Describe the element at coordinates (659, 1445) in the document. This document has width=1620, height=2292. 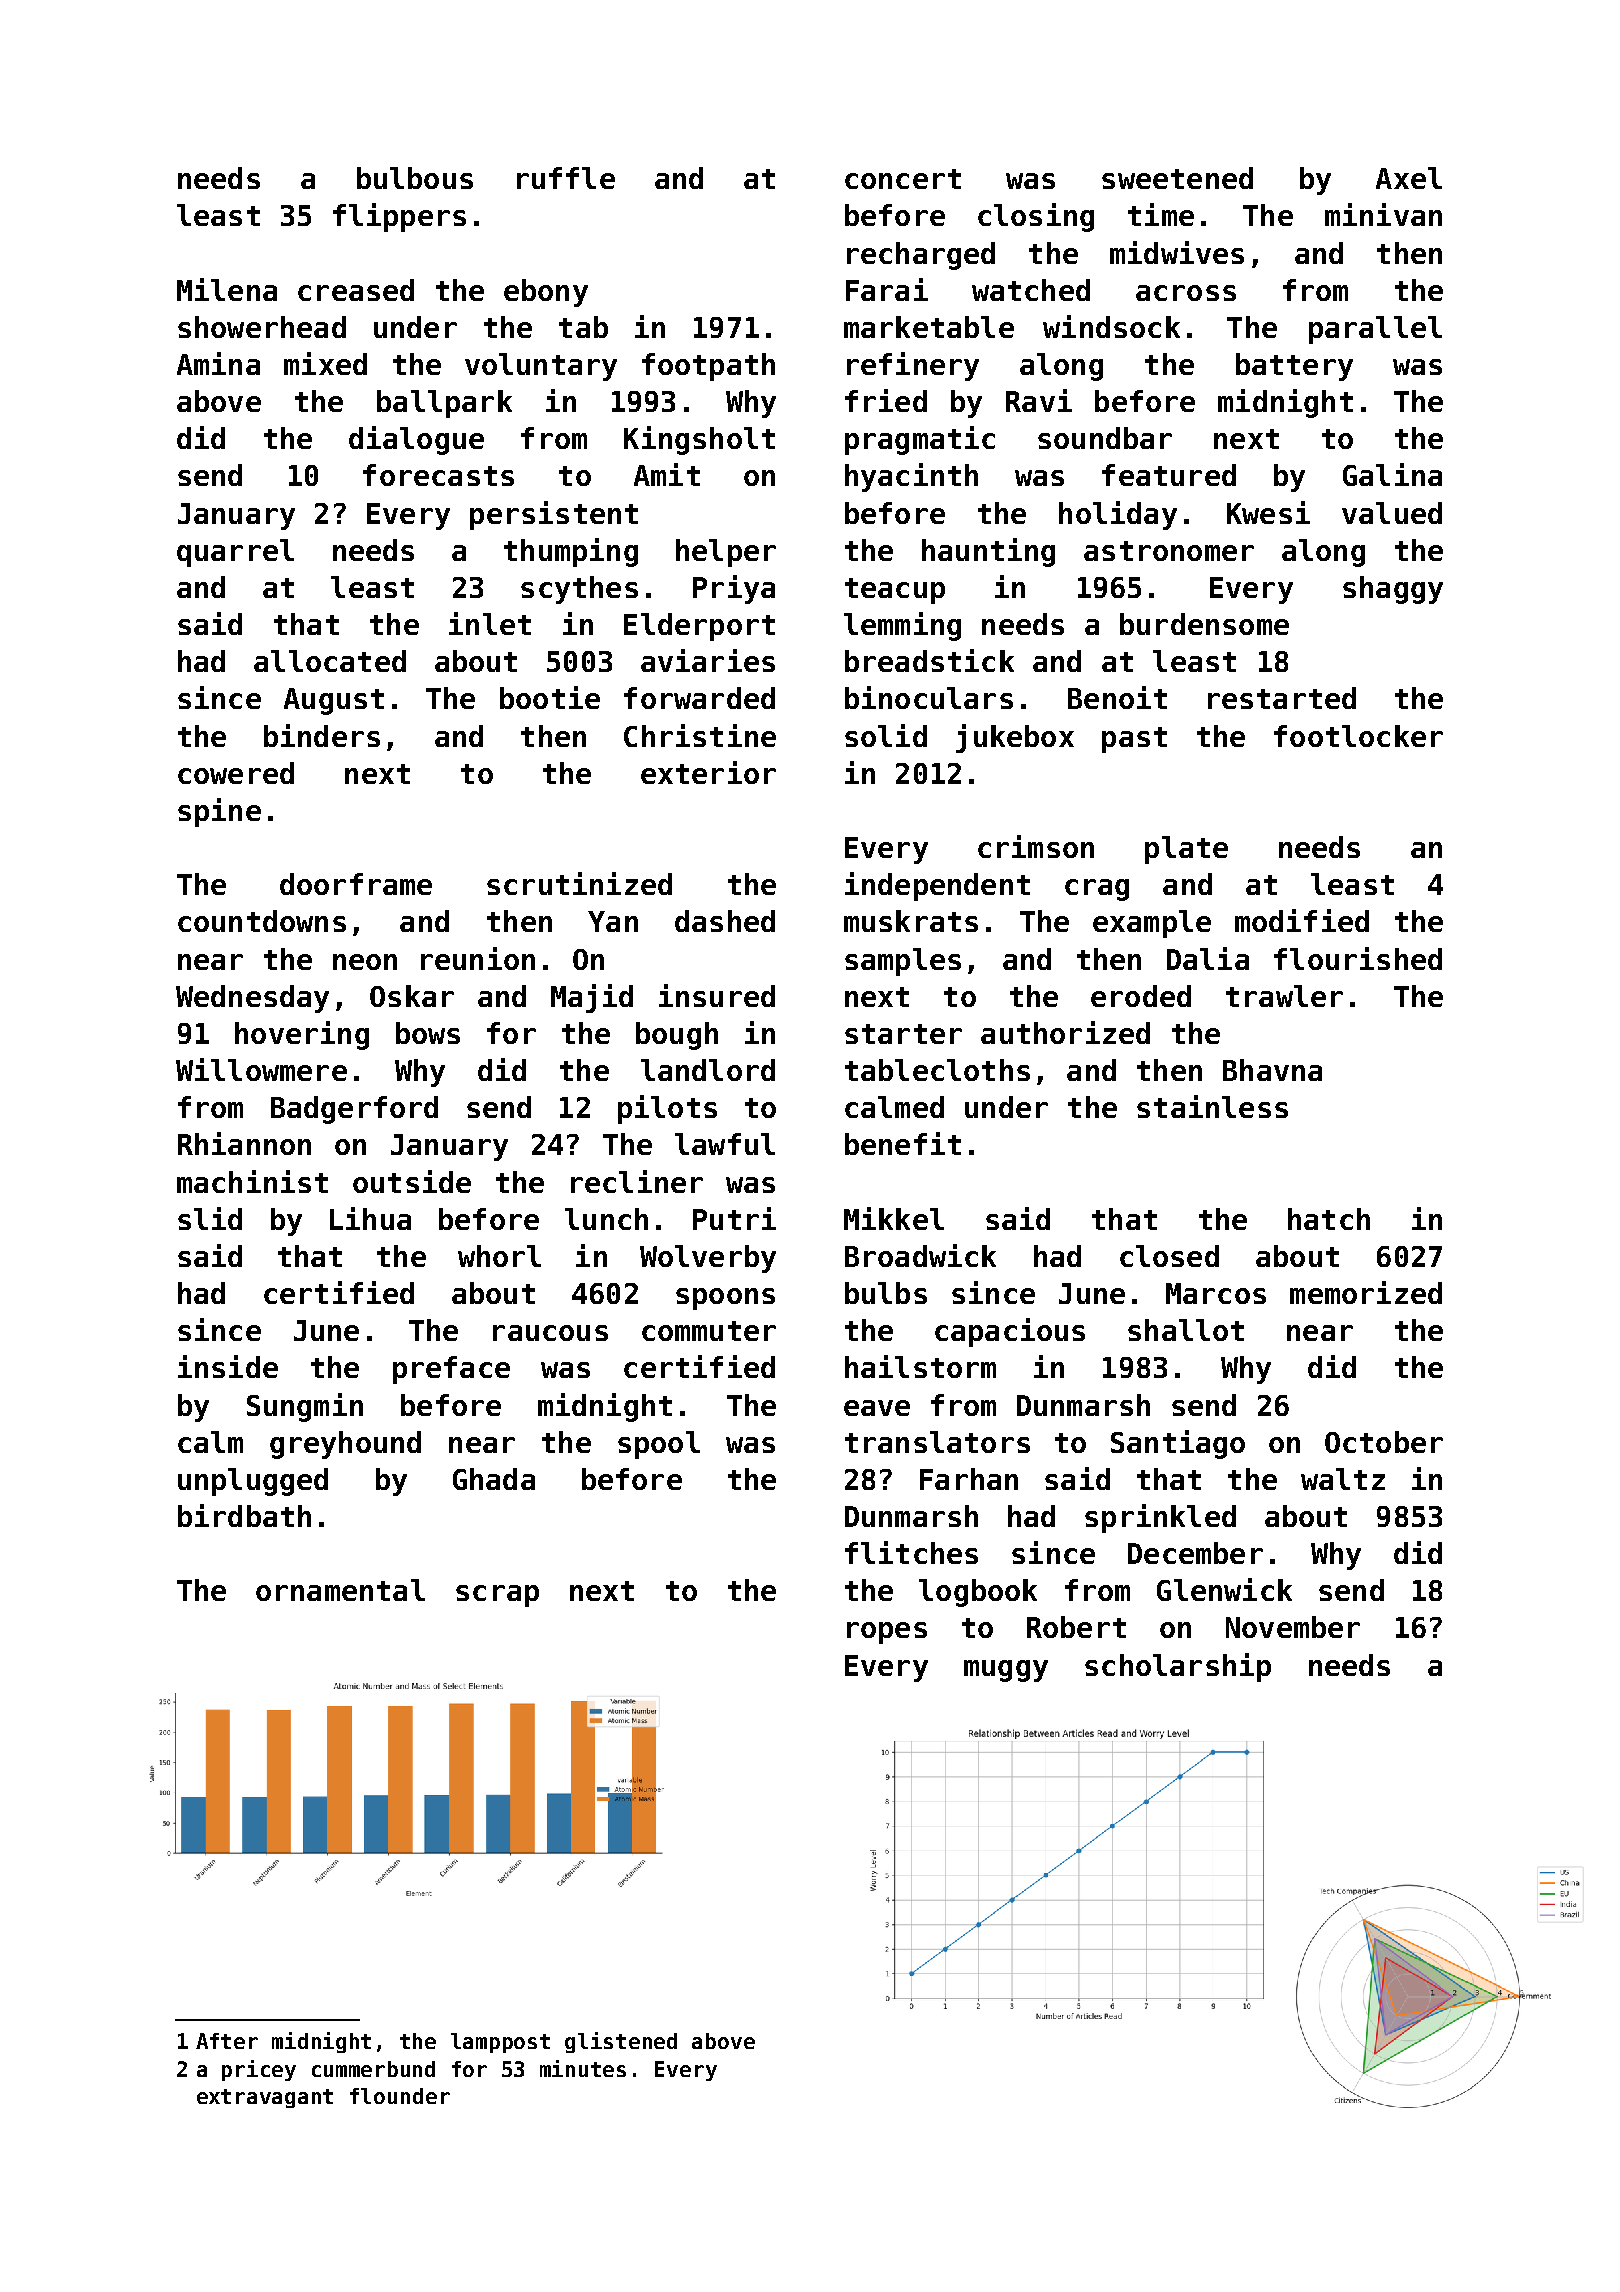
I see `spool` at that location.
